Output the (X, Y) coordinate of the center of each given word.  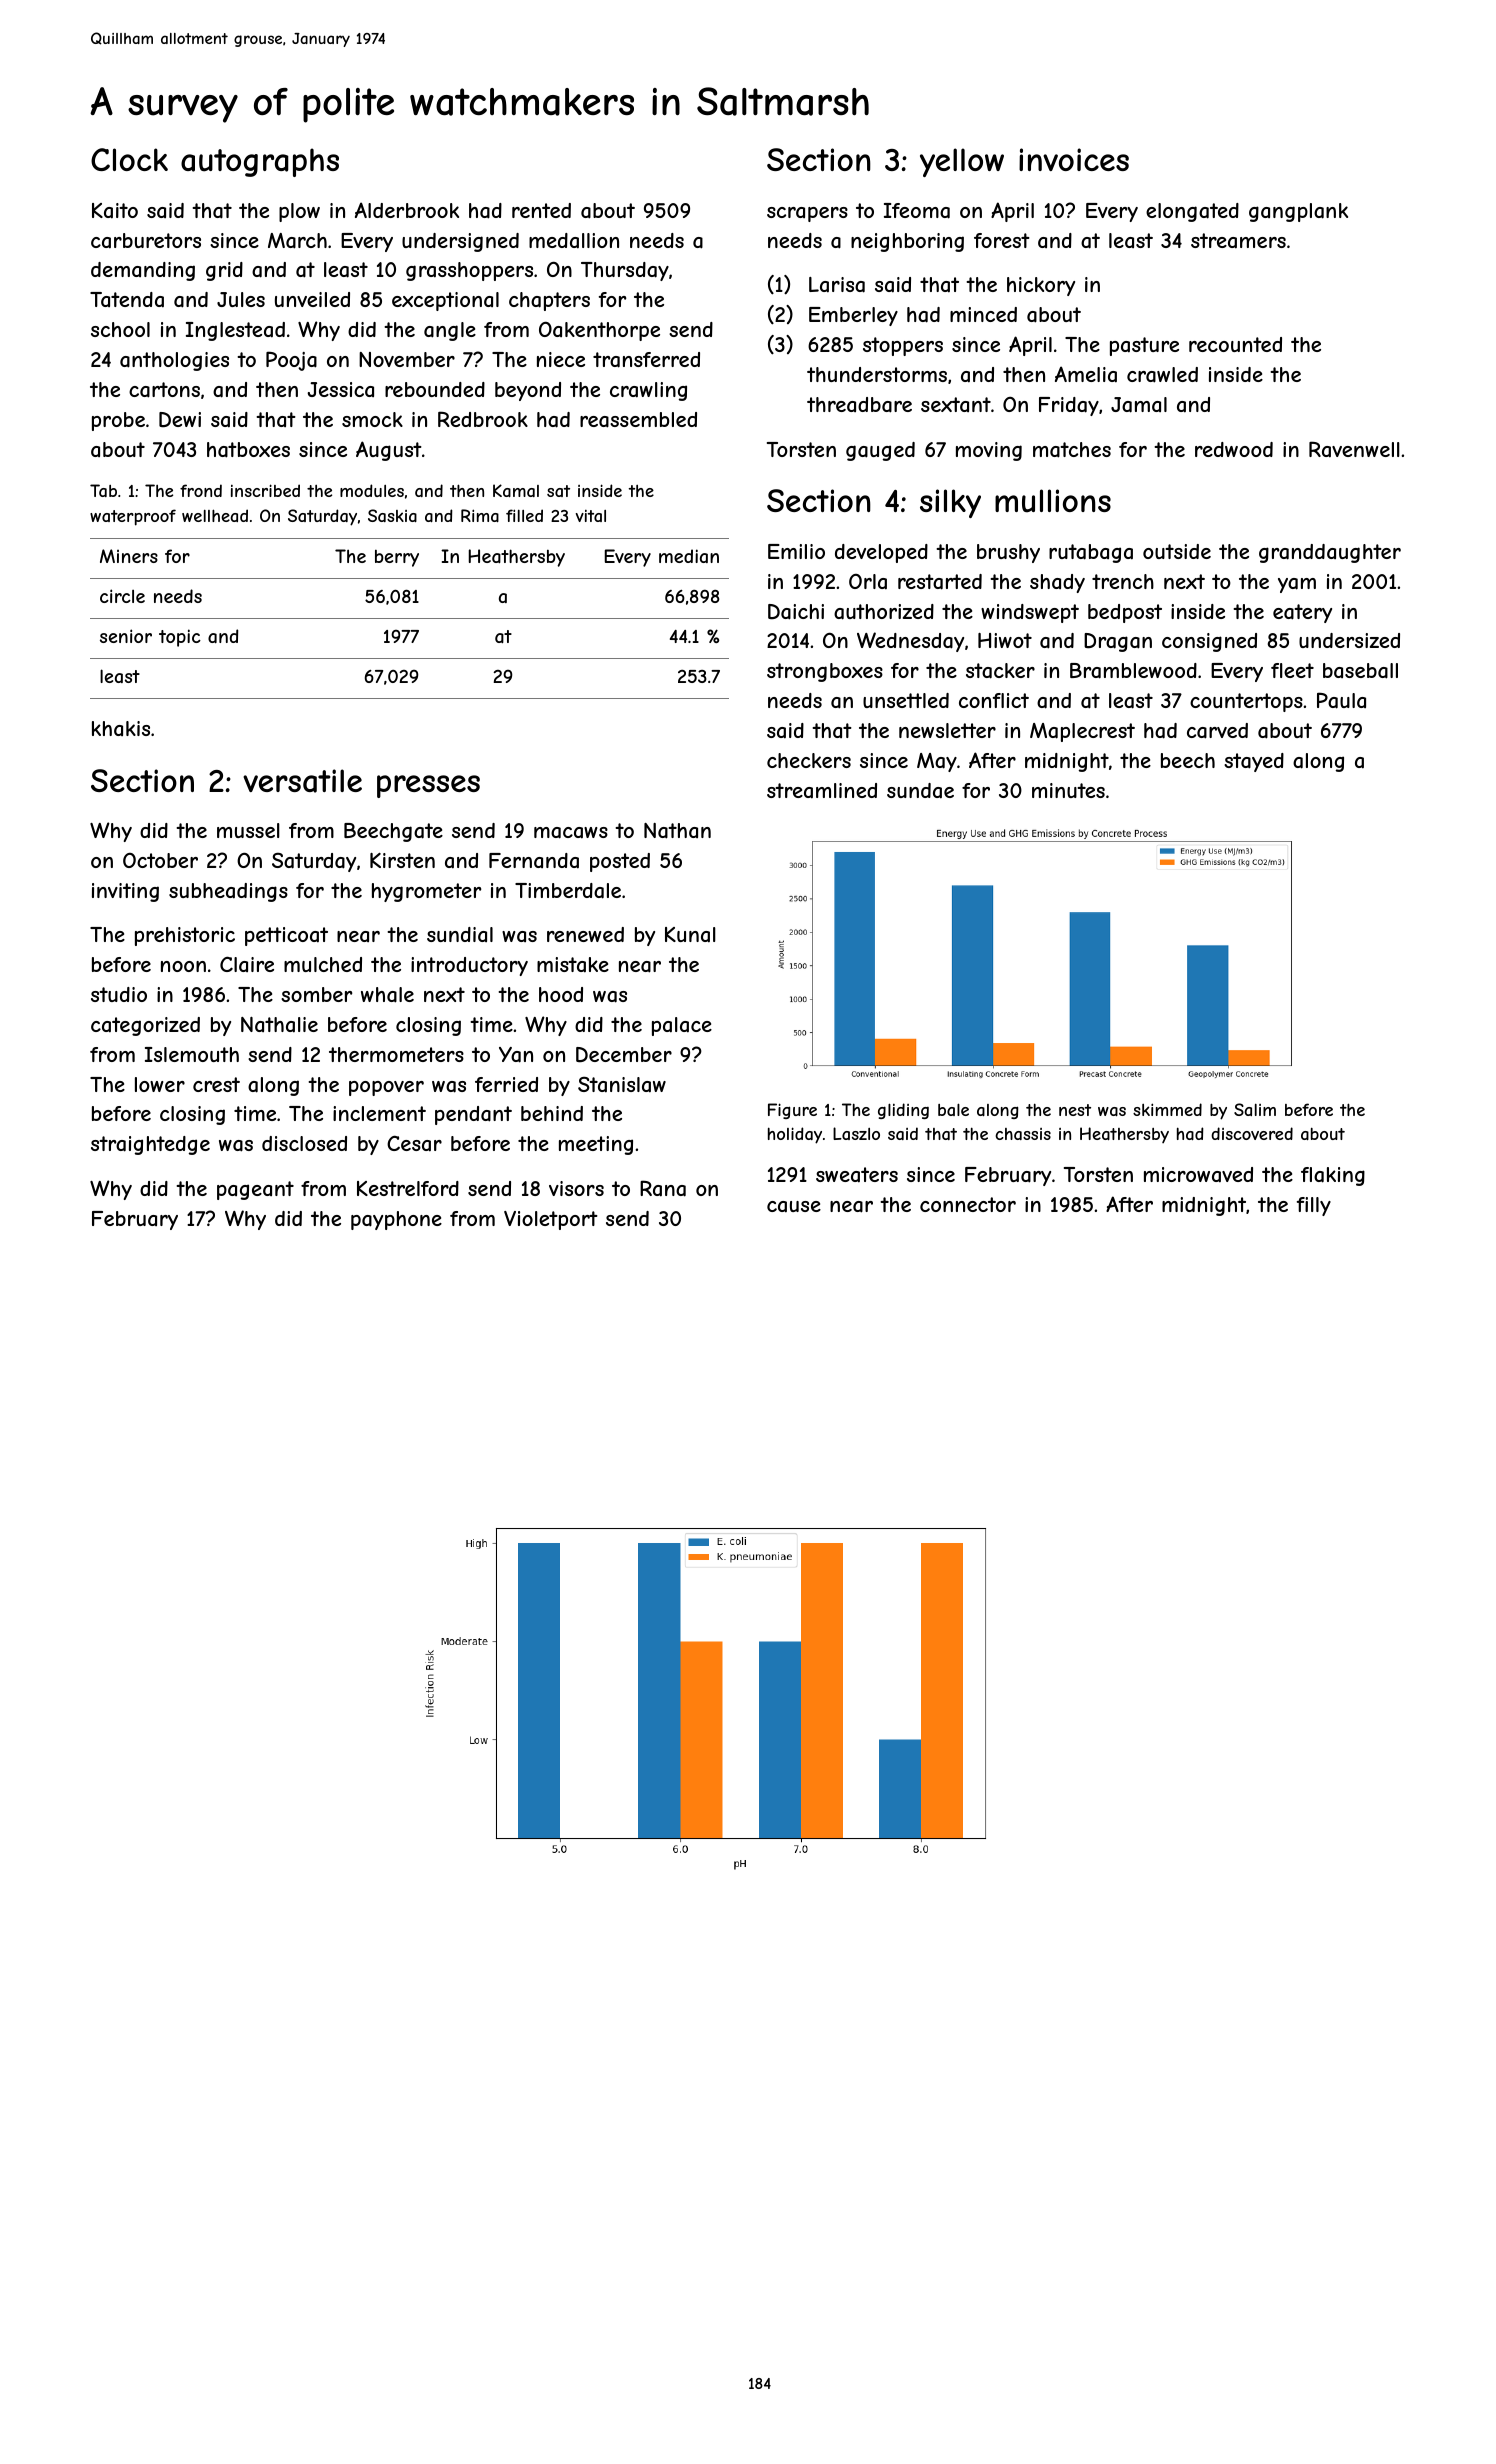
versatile (302, 781)
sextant (956, 404)
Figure (792, 1111)
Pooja (291, 361)
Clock (129, 159)
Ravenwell (1354, 449)
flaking (1333, 1176)
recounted (1235, 344)
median (689, 556)
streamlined (822, 791)
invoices (1074, 159)
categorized (145, 1026)
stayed (1254, 762)
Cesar (414, 1143)
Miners (129, 556)
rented (541, 210)
